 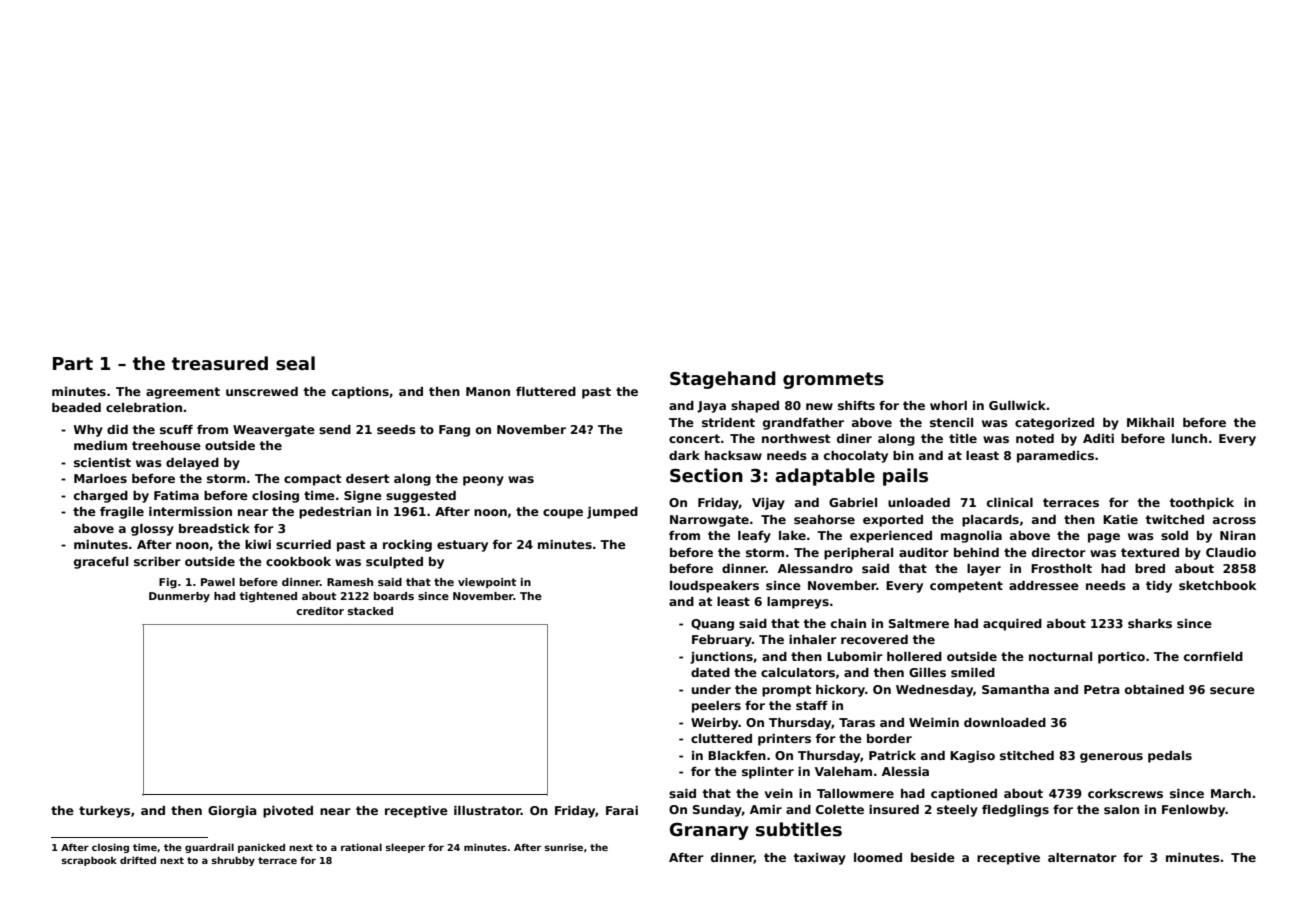 I want to click on grommets, so click(x=833, y=380).
